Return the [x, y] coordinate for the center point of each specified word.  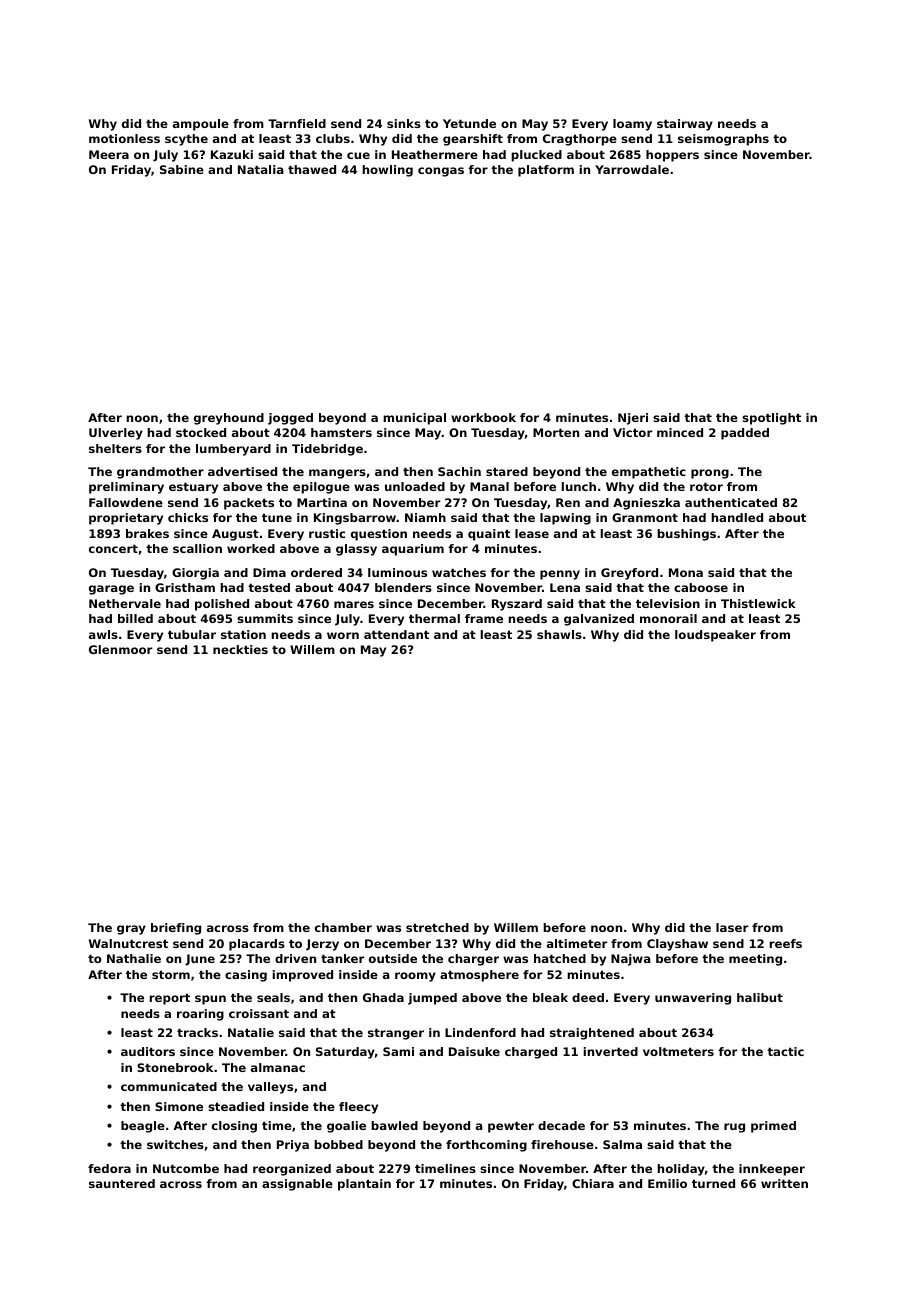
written [784, 1183]
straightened [592, 1034]
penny [560, 575]
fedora [109, 1168]
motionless [124, 138]
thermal [434, 618]
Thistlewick [758, 603]
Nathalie [134, 958]
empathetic [649, 473]
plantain [364, 1185]
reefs [785, 943]
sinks [404, 123]
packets [249, 504]
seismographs [723, 140]
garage [111, 590]
